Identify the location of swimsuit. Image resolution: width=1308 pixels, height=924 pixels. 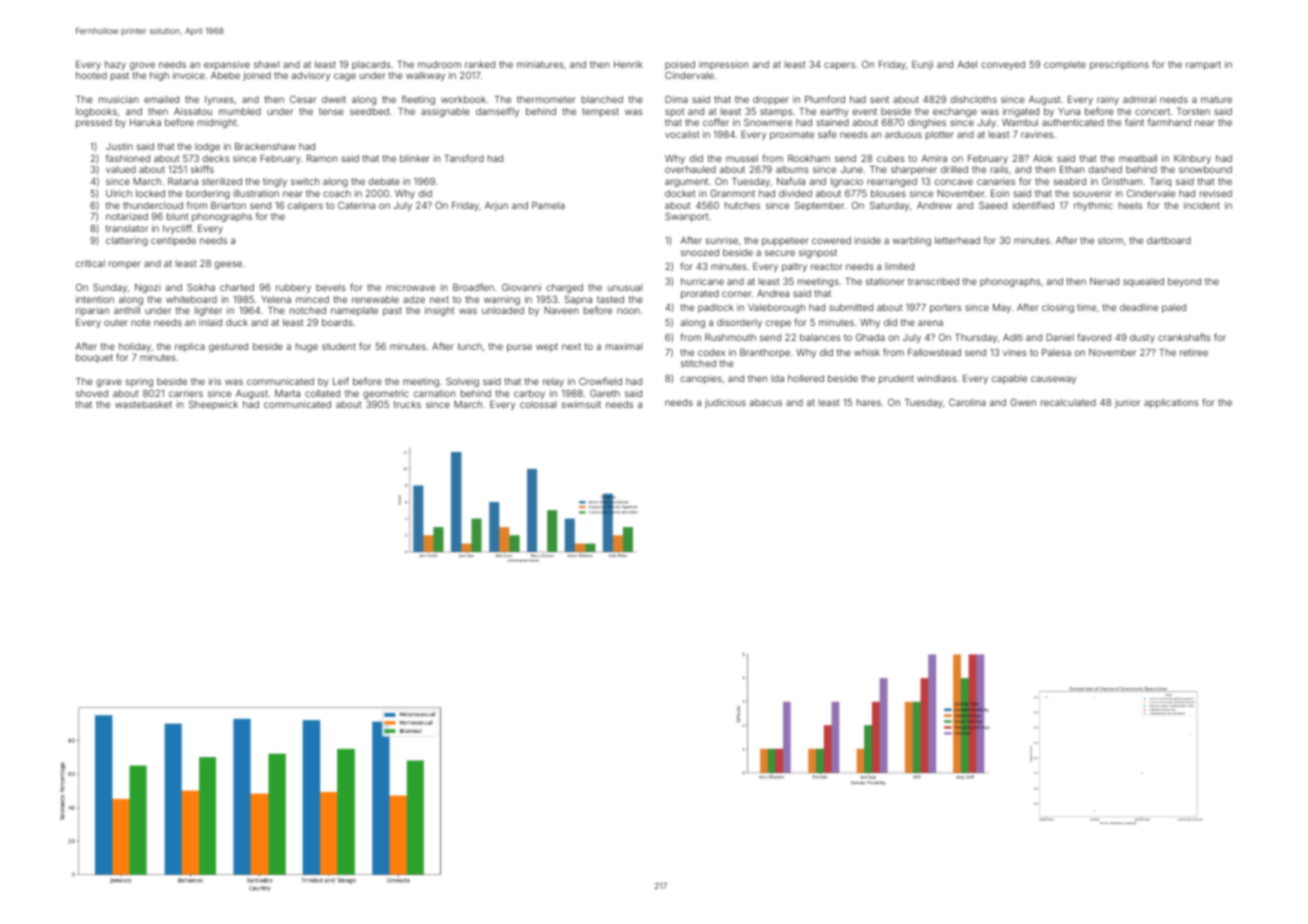
(581, 404).
